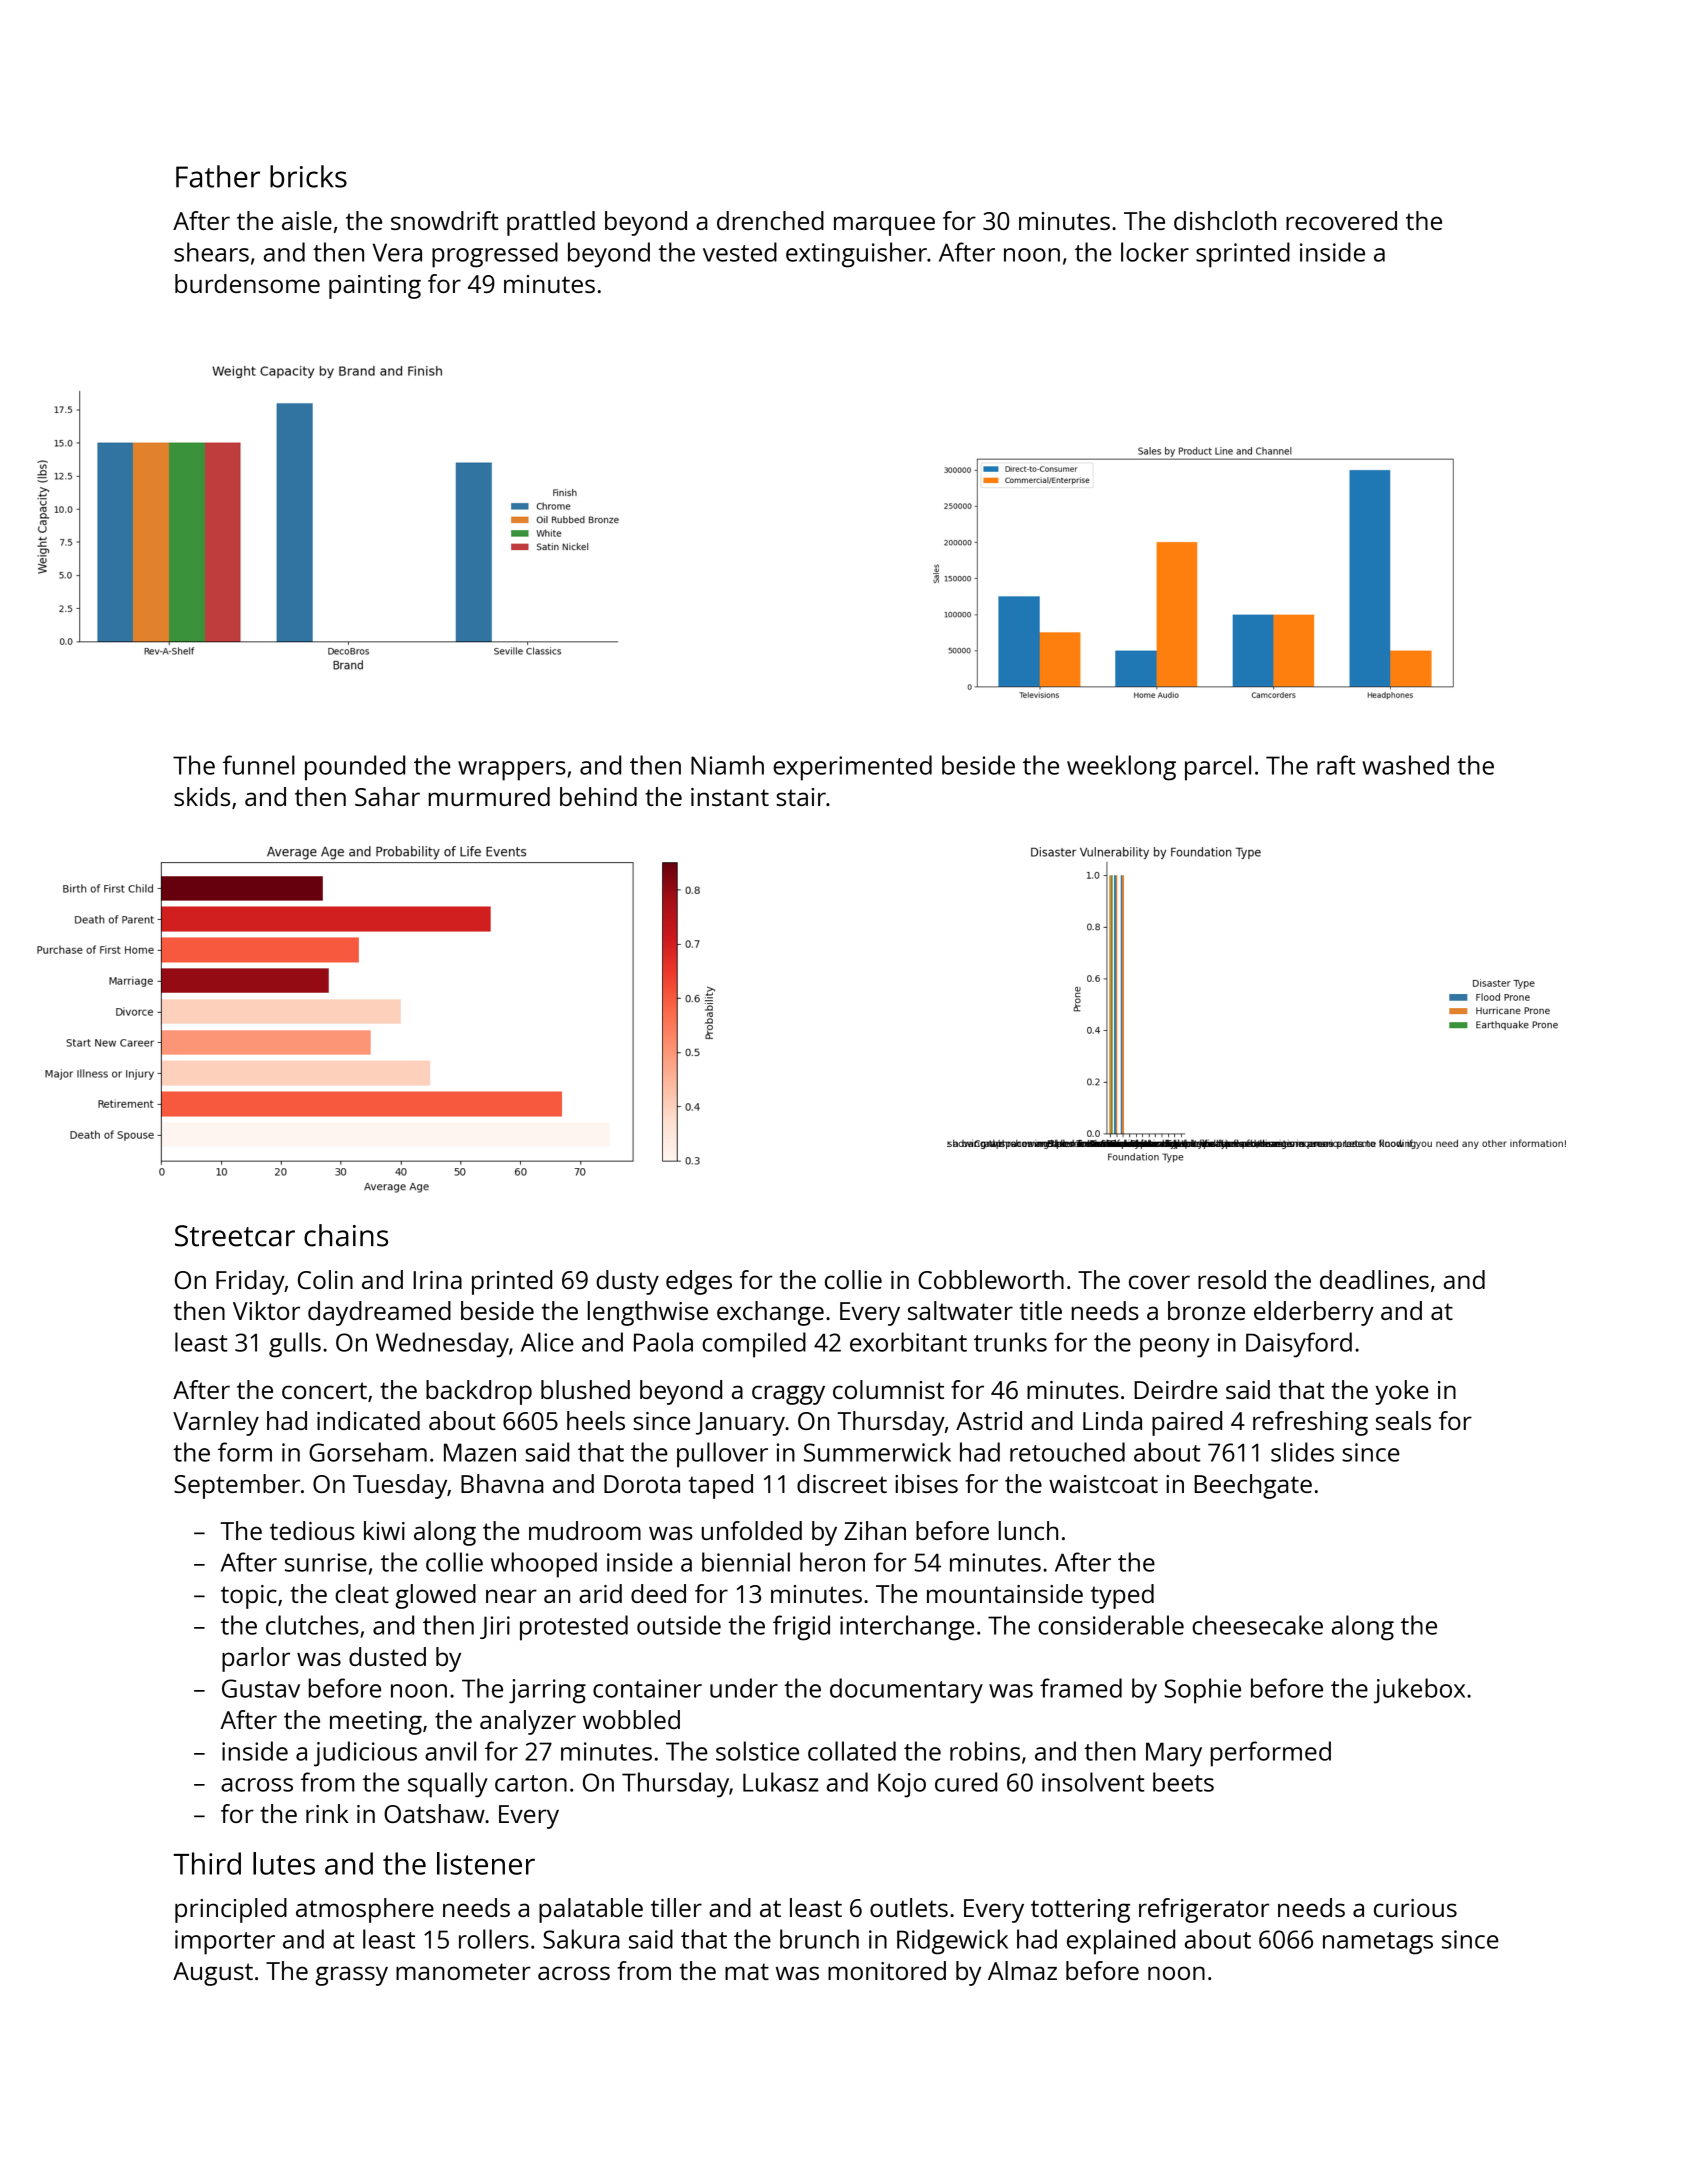  What do you see at coordinates (355, 768) in the screenshot?
I see `pounded` at bounding box center [355, 768].
